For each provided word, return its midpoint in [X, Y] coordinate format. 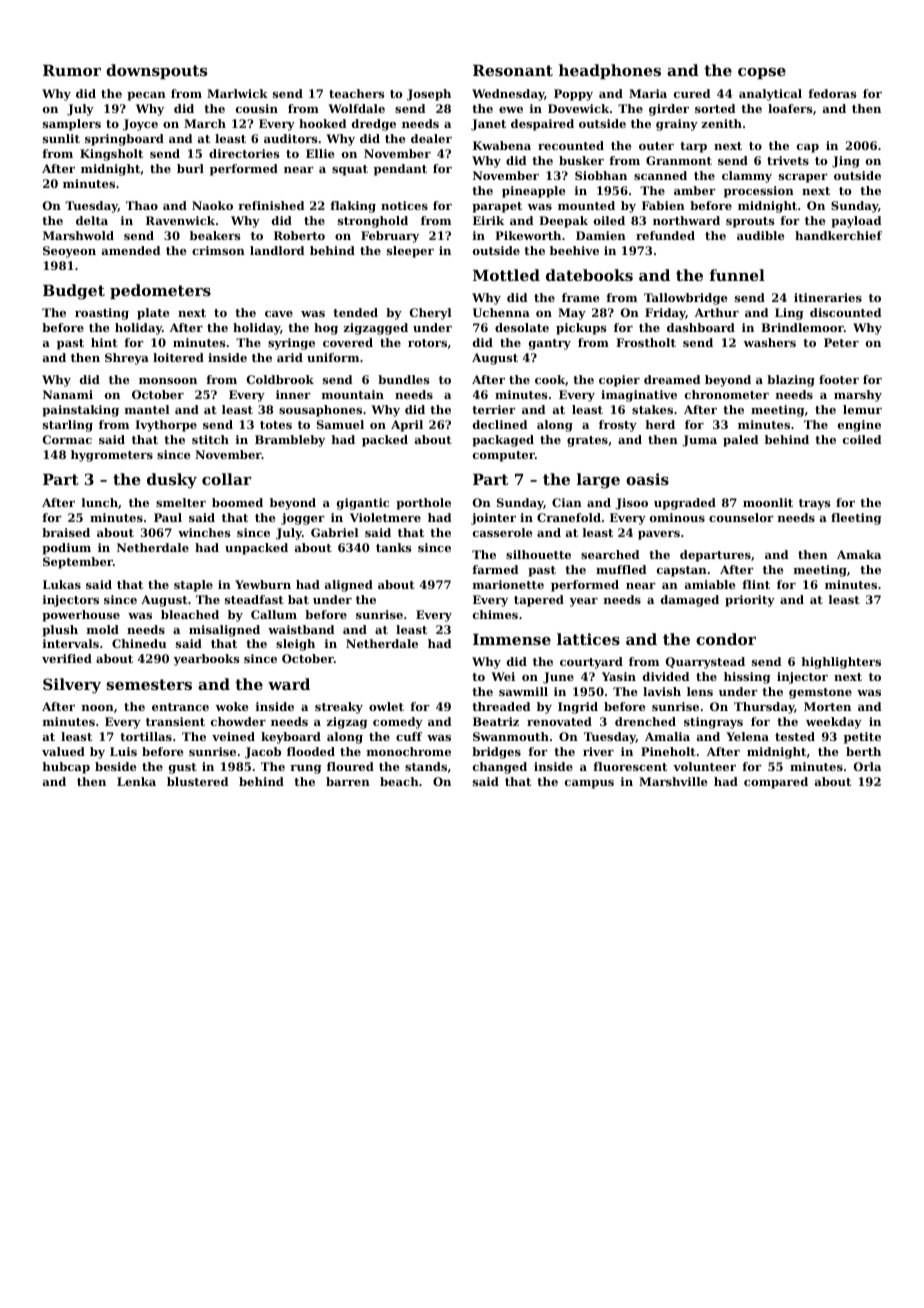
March [205, 123]
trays [815, 504]
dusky [172, 481]
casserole [503, 532]
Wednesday [508, 95]
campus [589, 784]
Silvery [72, 686]
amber [695, 190]
